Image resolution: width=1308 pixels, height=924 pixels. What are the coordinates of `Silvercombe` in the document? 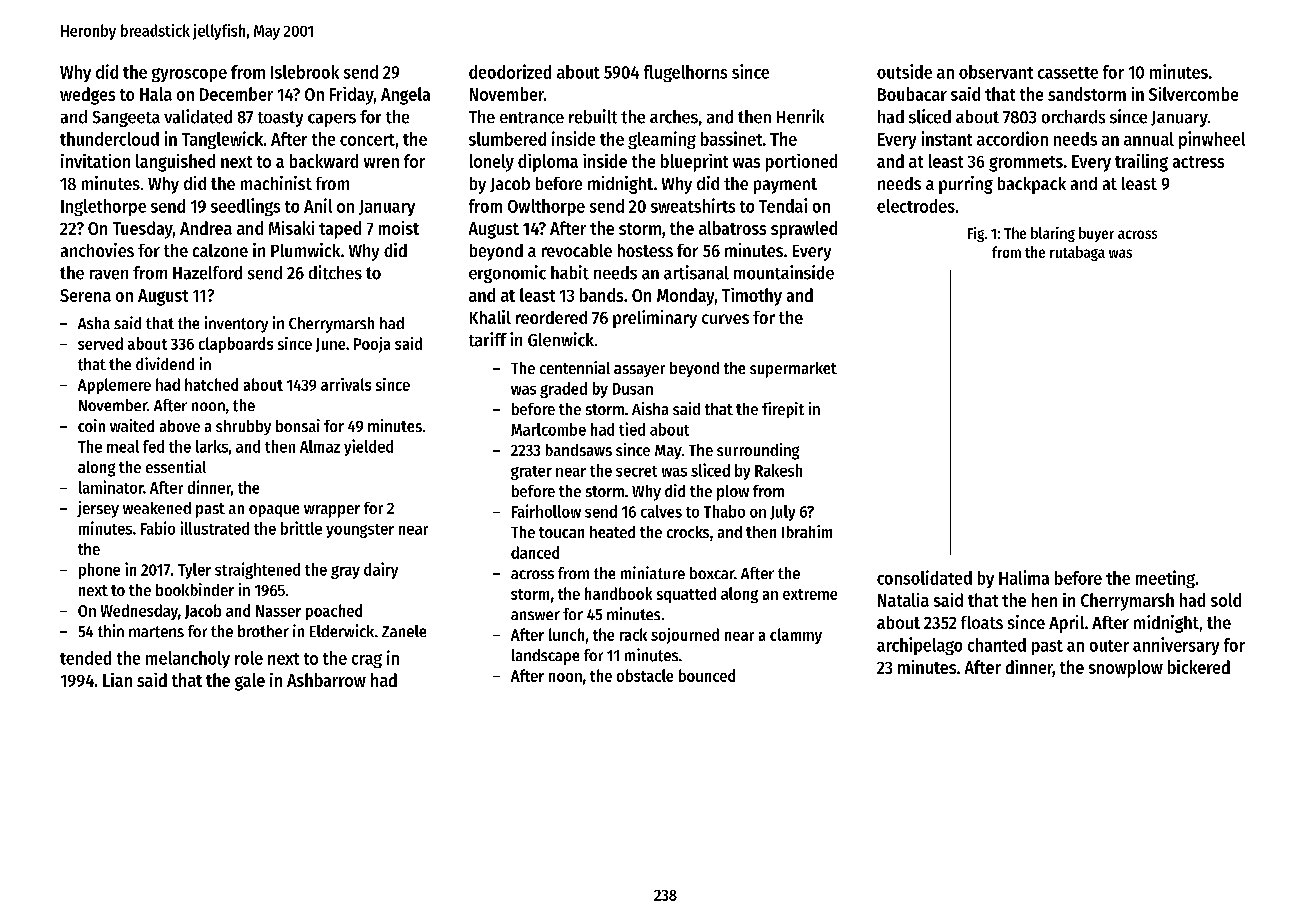 It's located at (1193, 94).
